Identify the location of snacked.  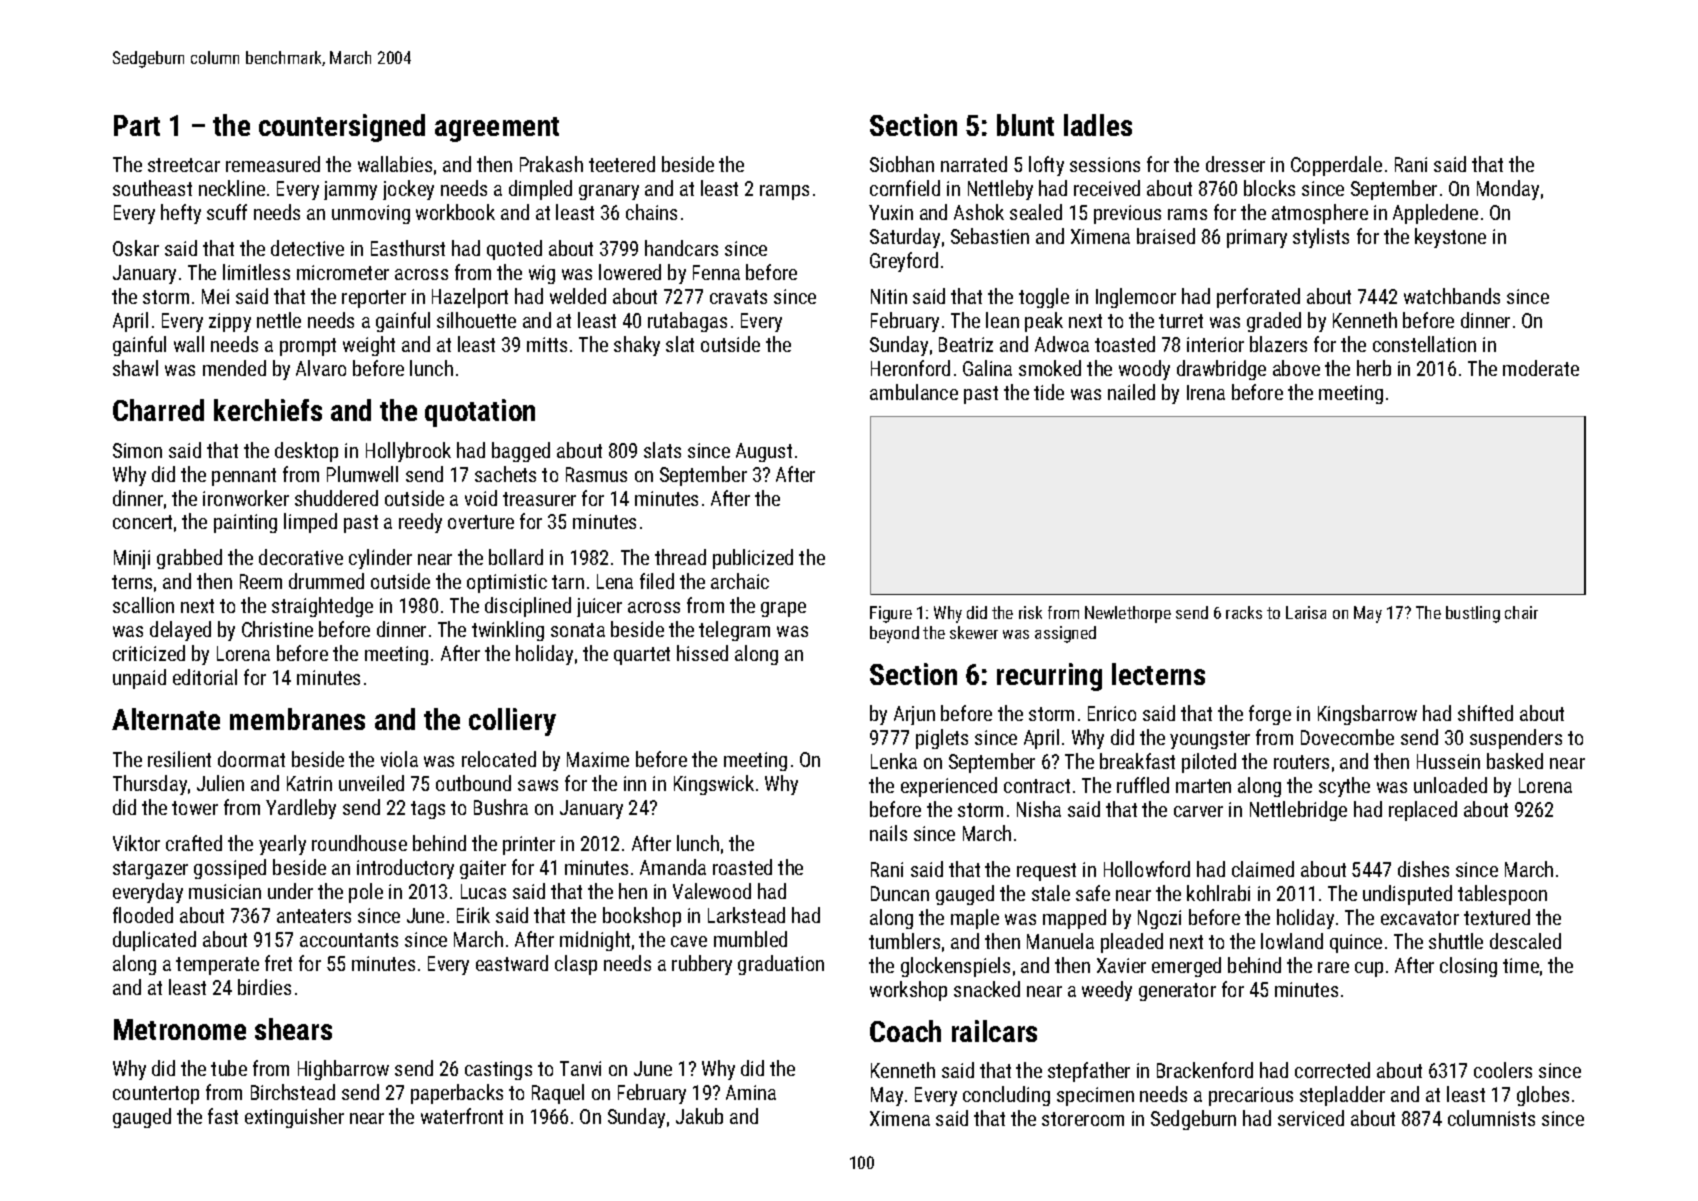
(987, 989).
